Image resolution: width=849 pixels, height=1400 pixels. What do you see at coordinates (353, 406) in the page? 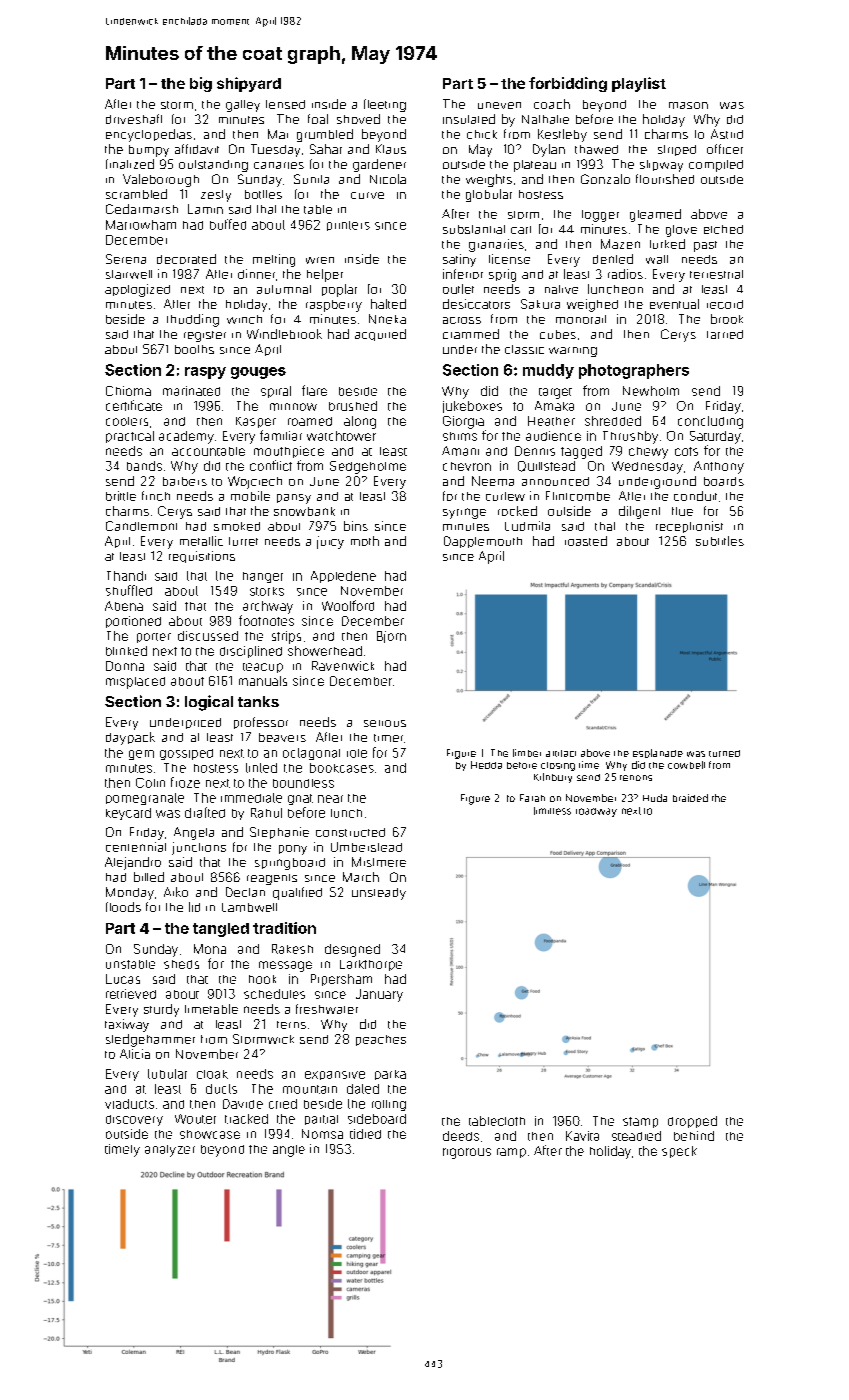
I see `brushed` at bounding box center [353, 406].
